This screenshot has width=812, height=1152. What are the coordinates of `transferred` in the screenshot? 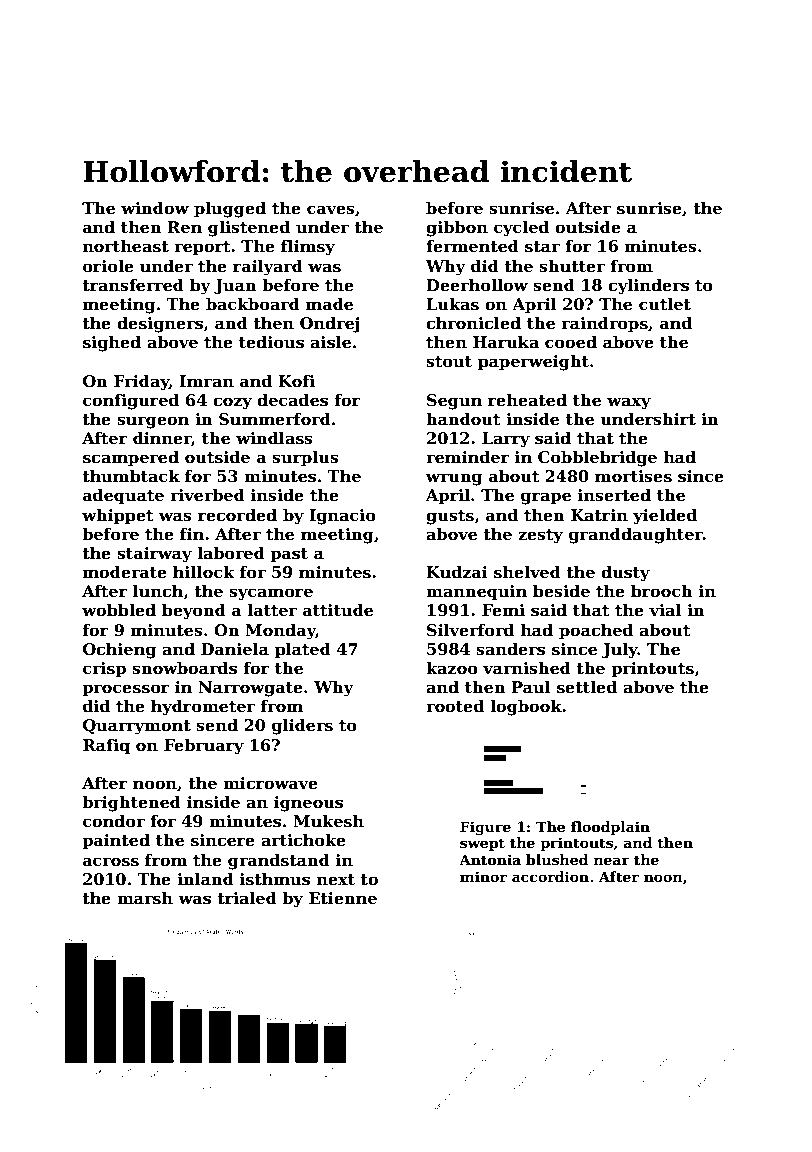 It's located at (133, 285).
